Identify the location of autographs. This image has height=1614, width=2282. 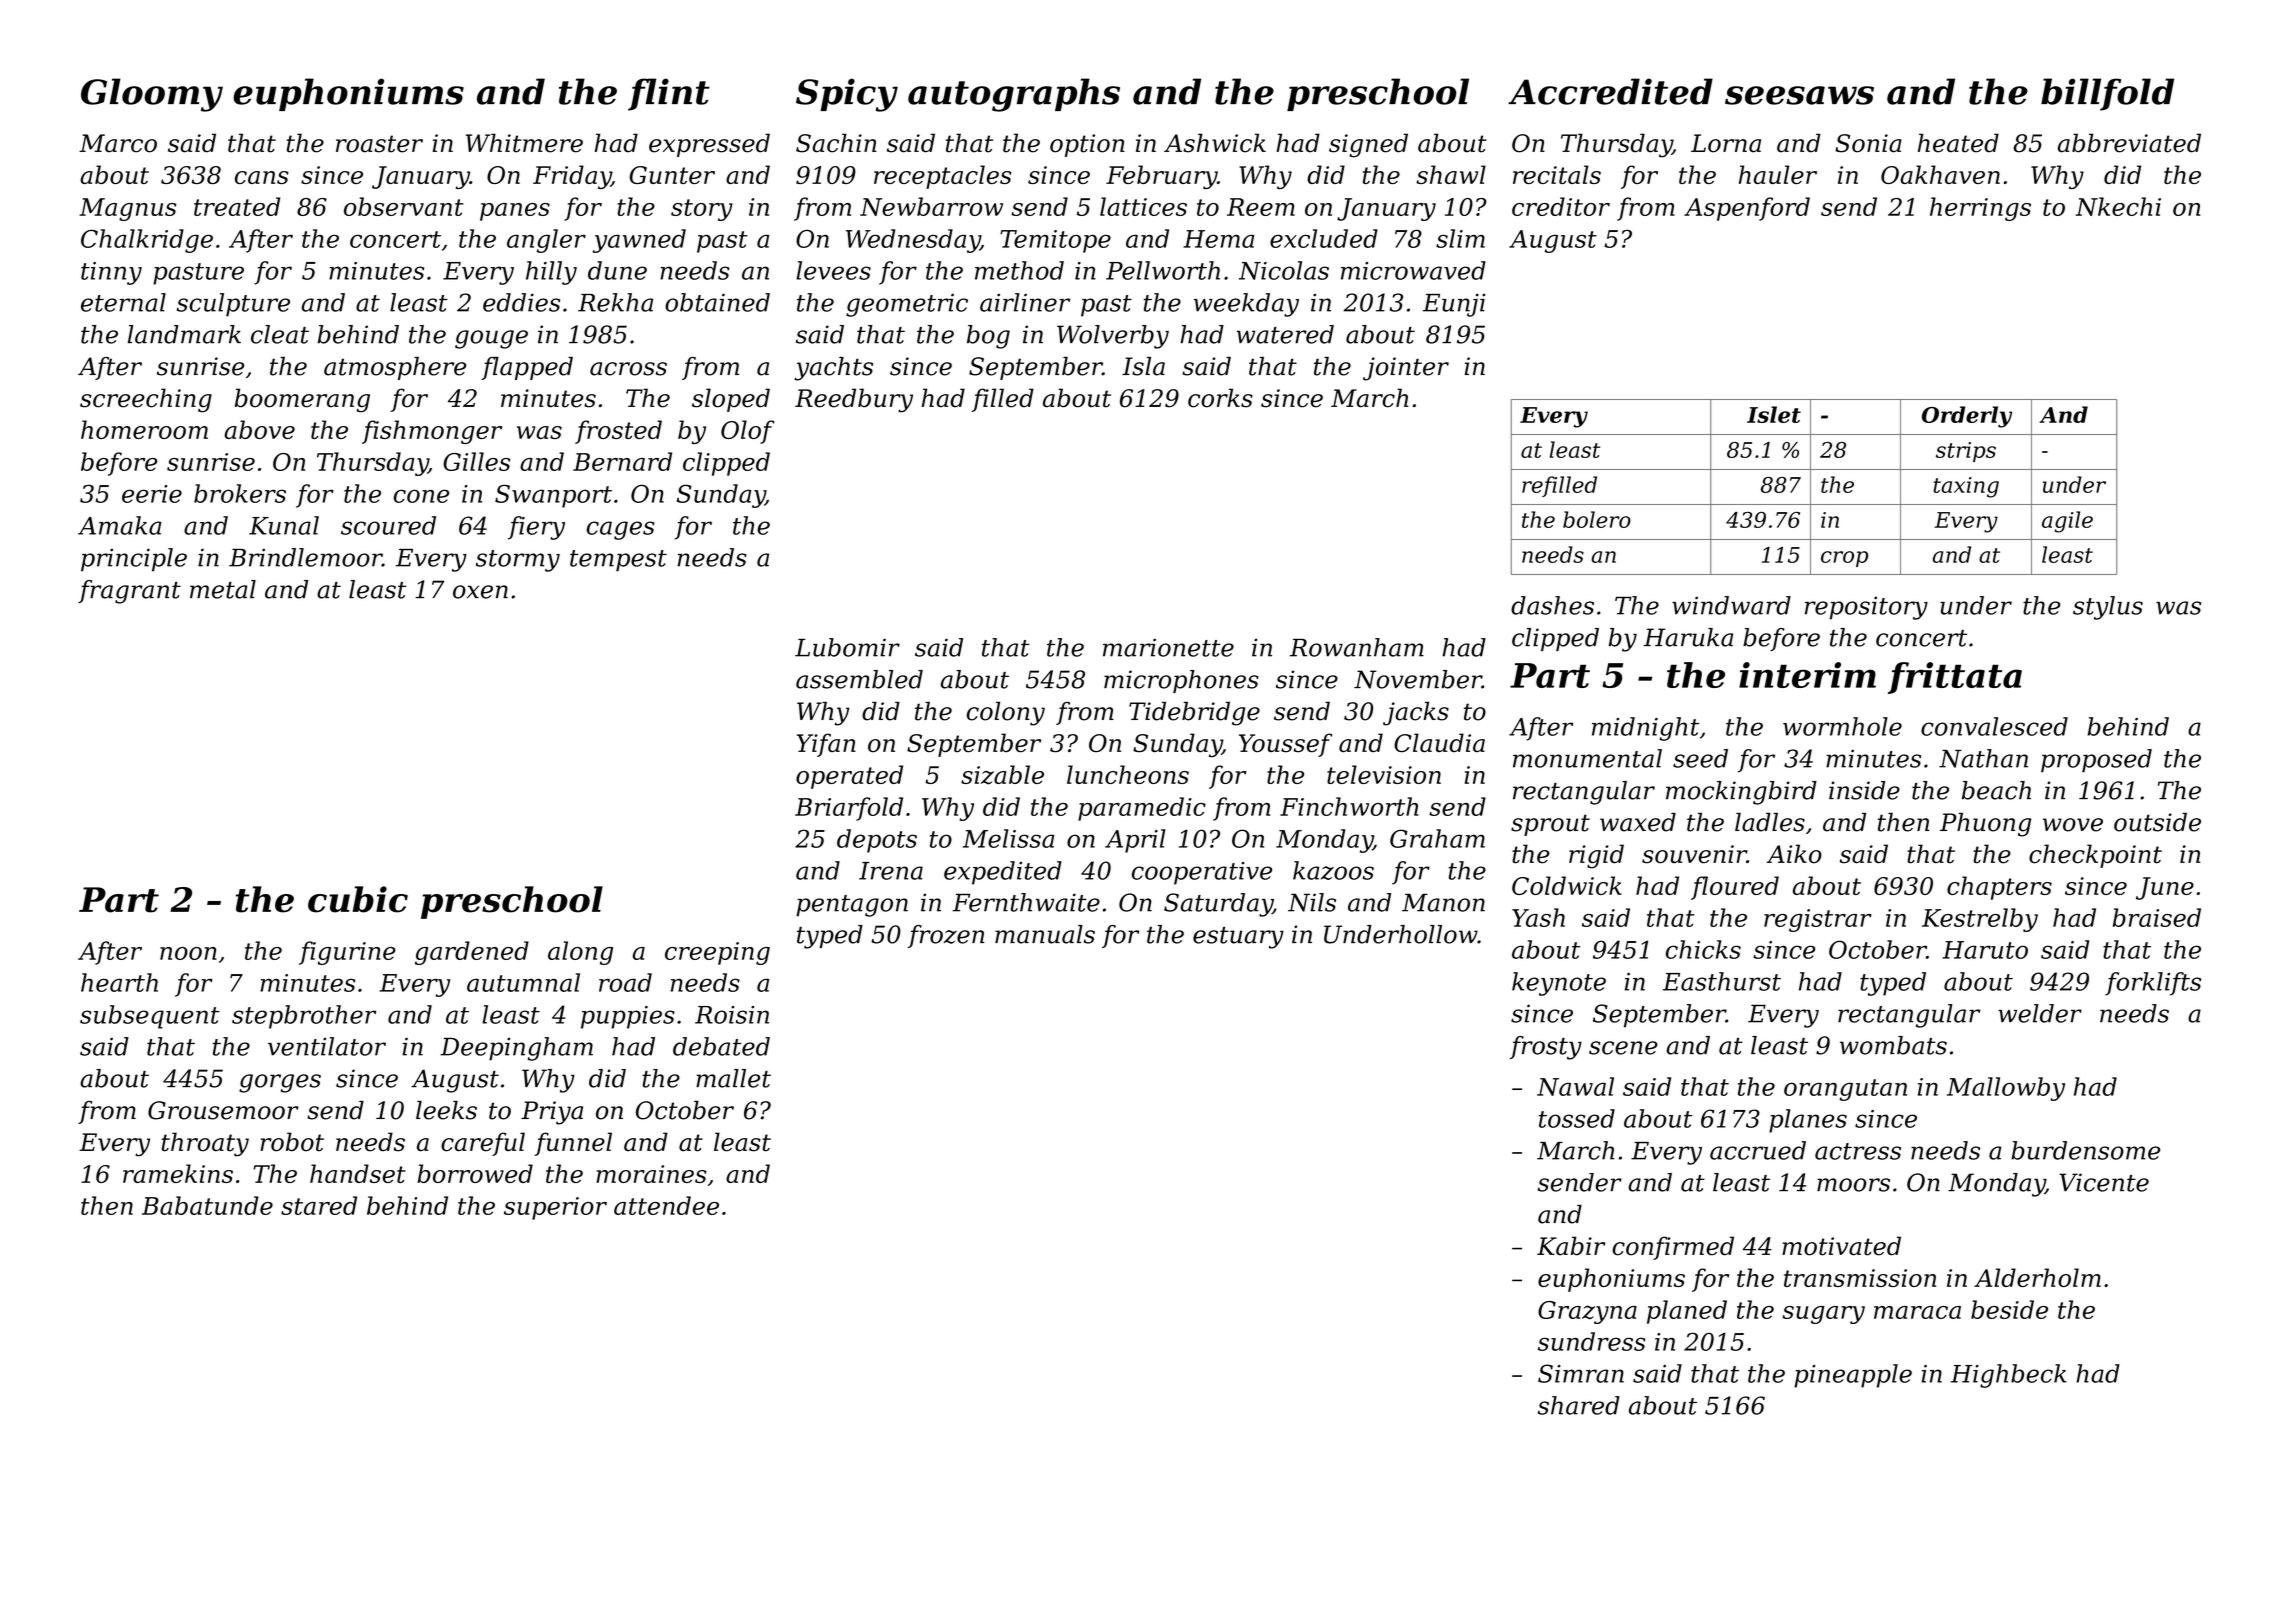
(1014, 95).
